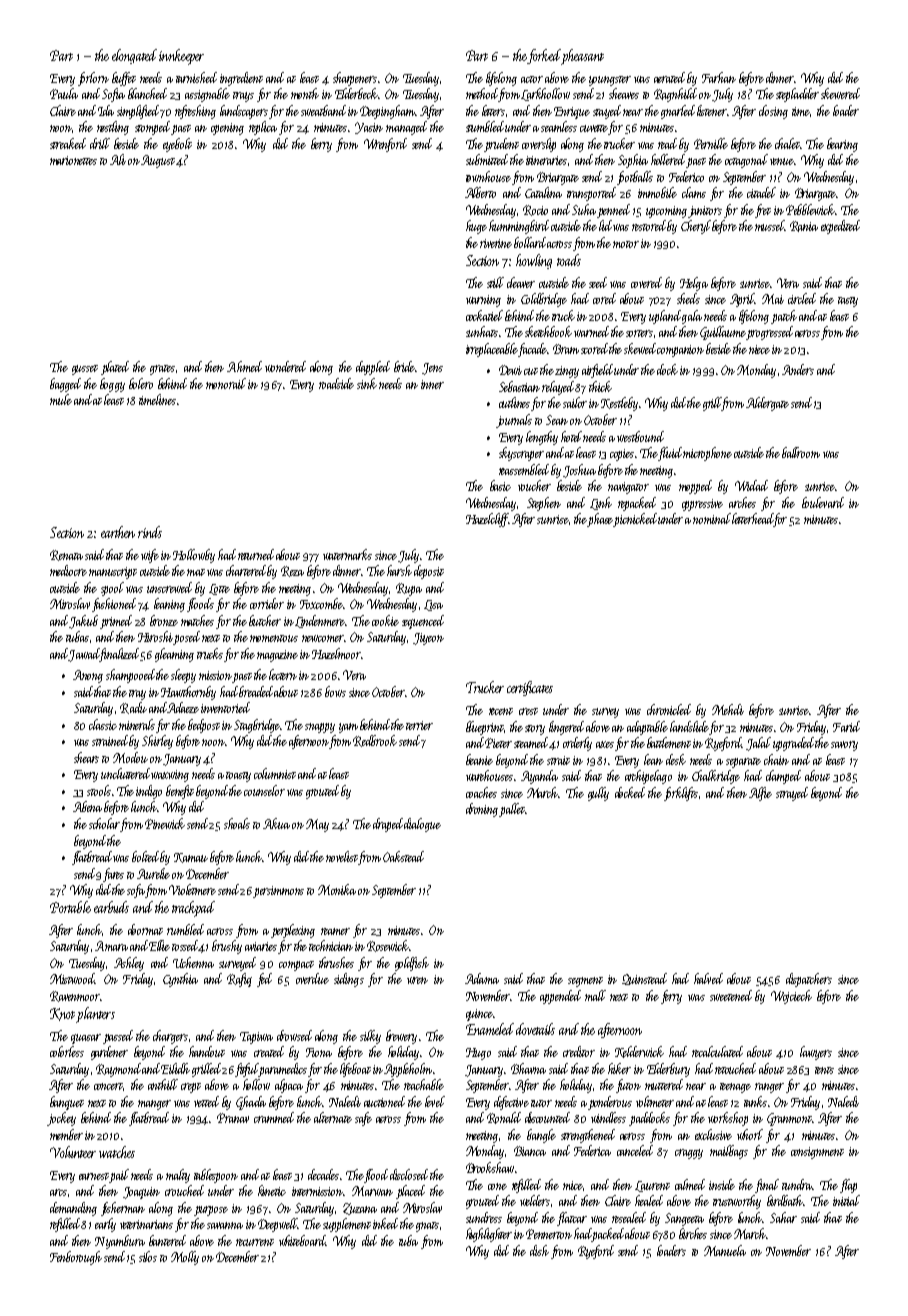  Describe the element at coordinates (725, 1250) in the screenshot. I see `Manuela` at that location.
